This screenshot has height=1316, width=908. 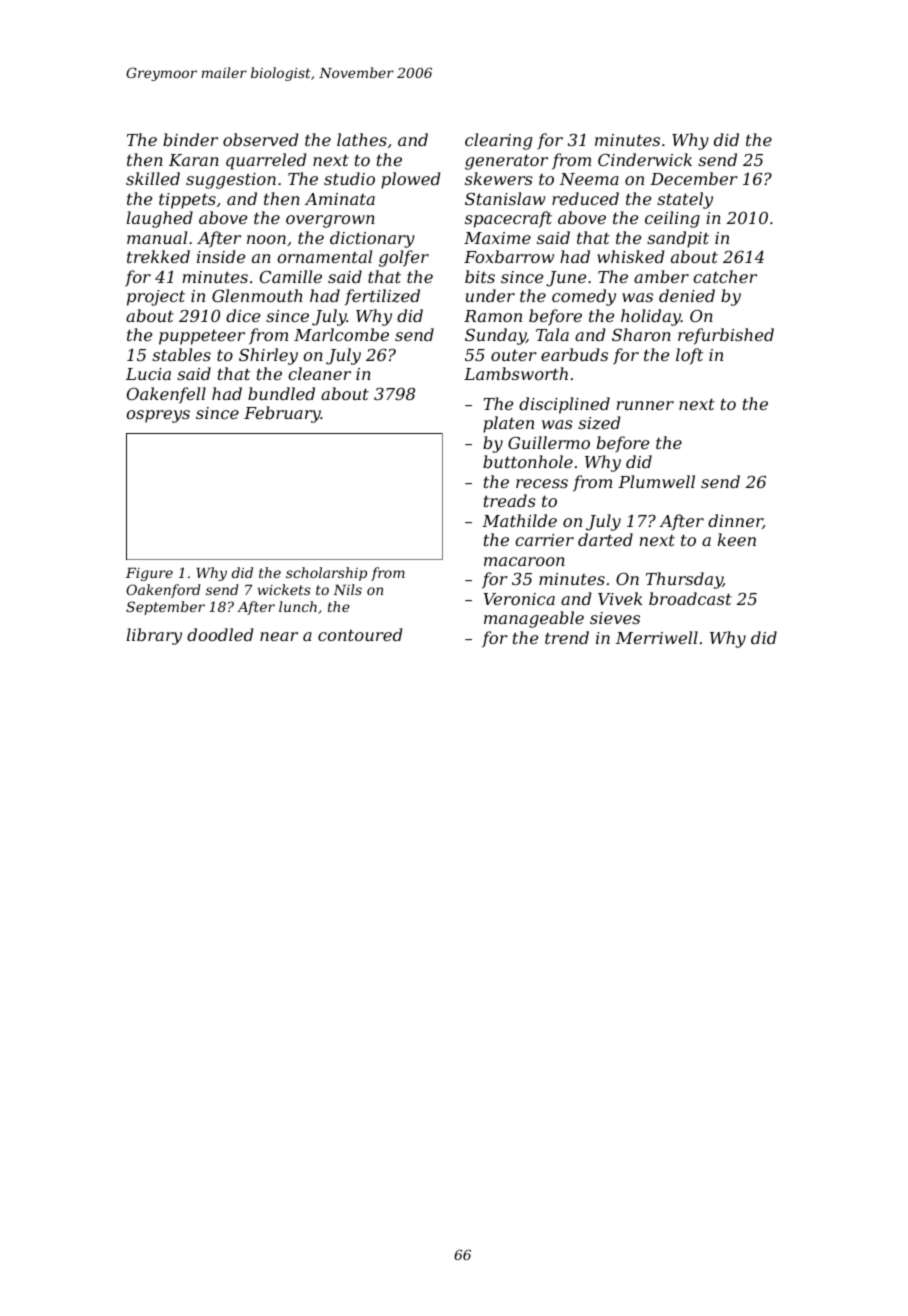 I want to click on observed, so click(x=260, y=139).
